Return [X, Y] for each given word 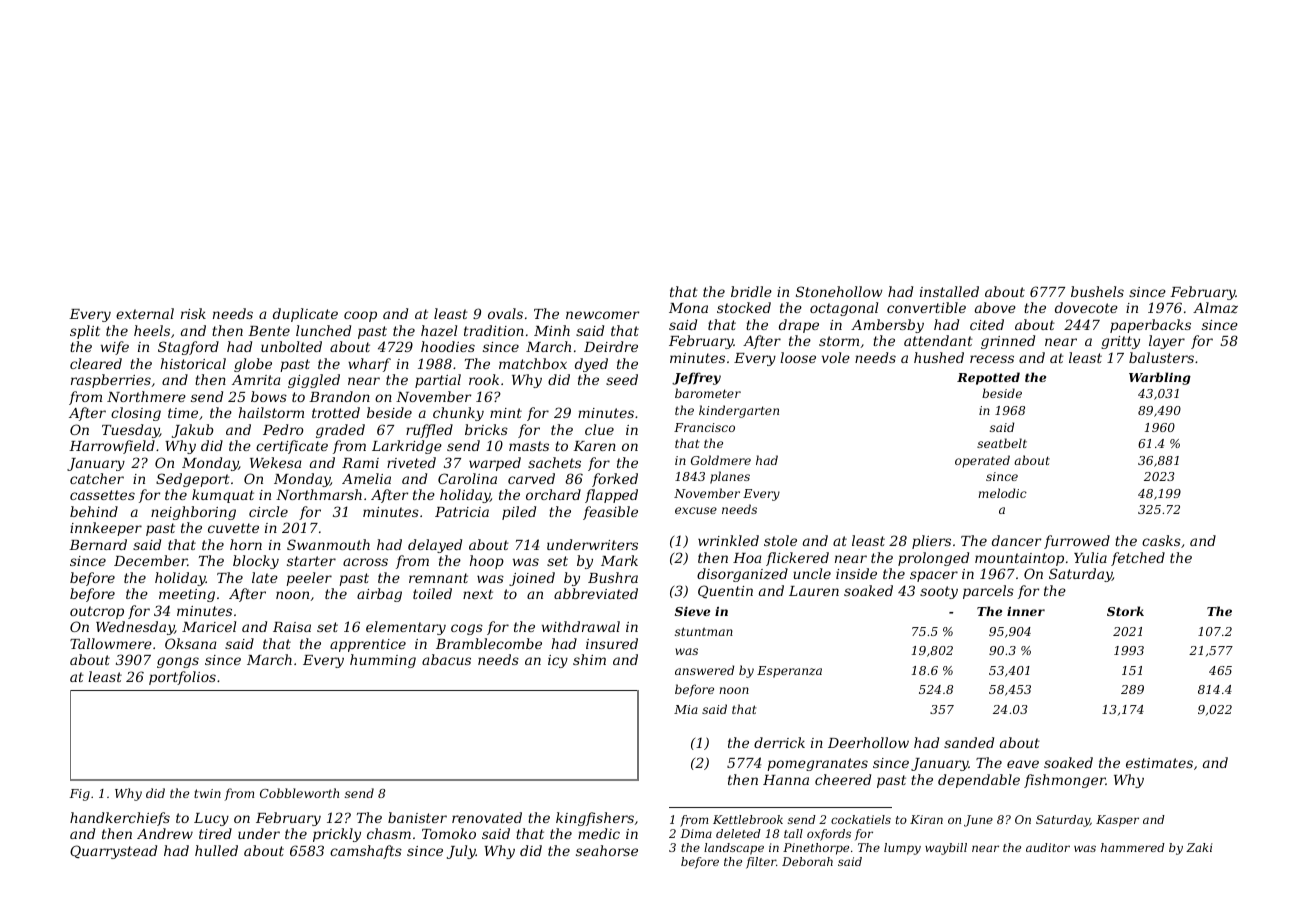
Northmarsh [319, 494]
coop [360, 316]
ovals [505, 313]
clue [599, 429]
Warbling [1160, 378]
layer [1167, 342]
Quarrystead [113, 852]
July [461, 852]
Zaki [1199, 847]
